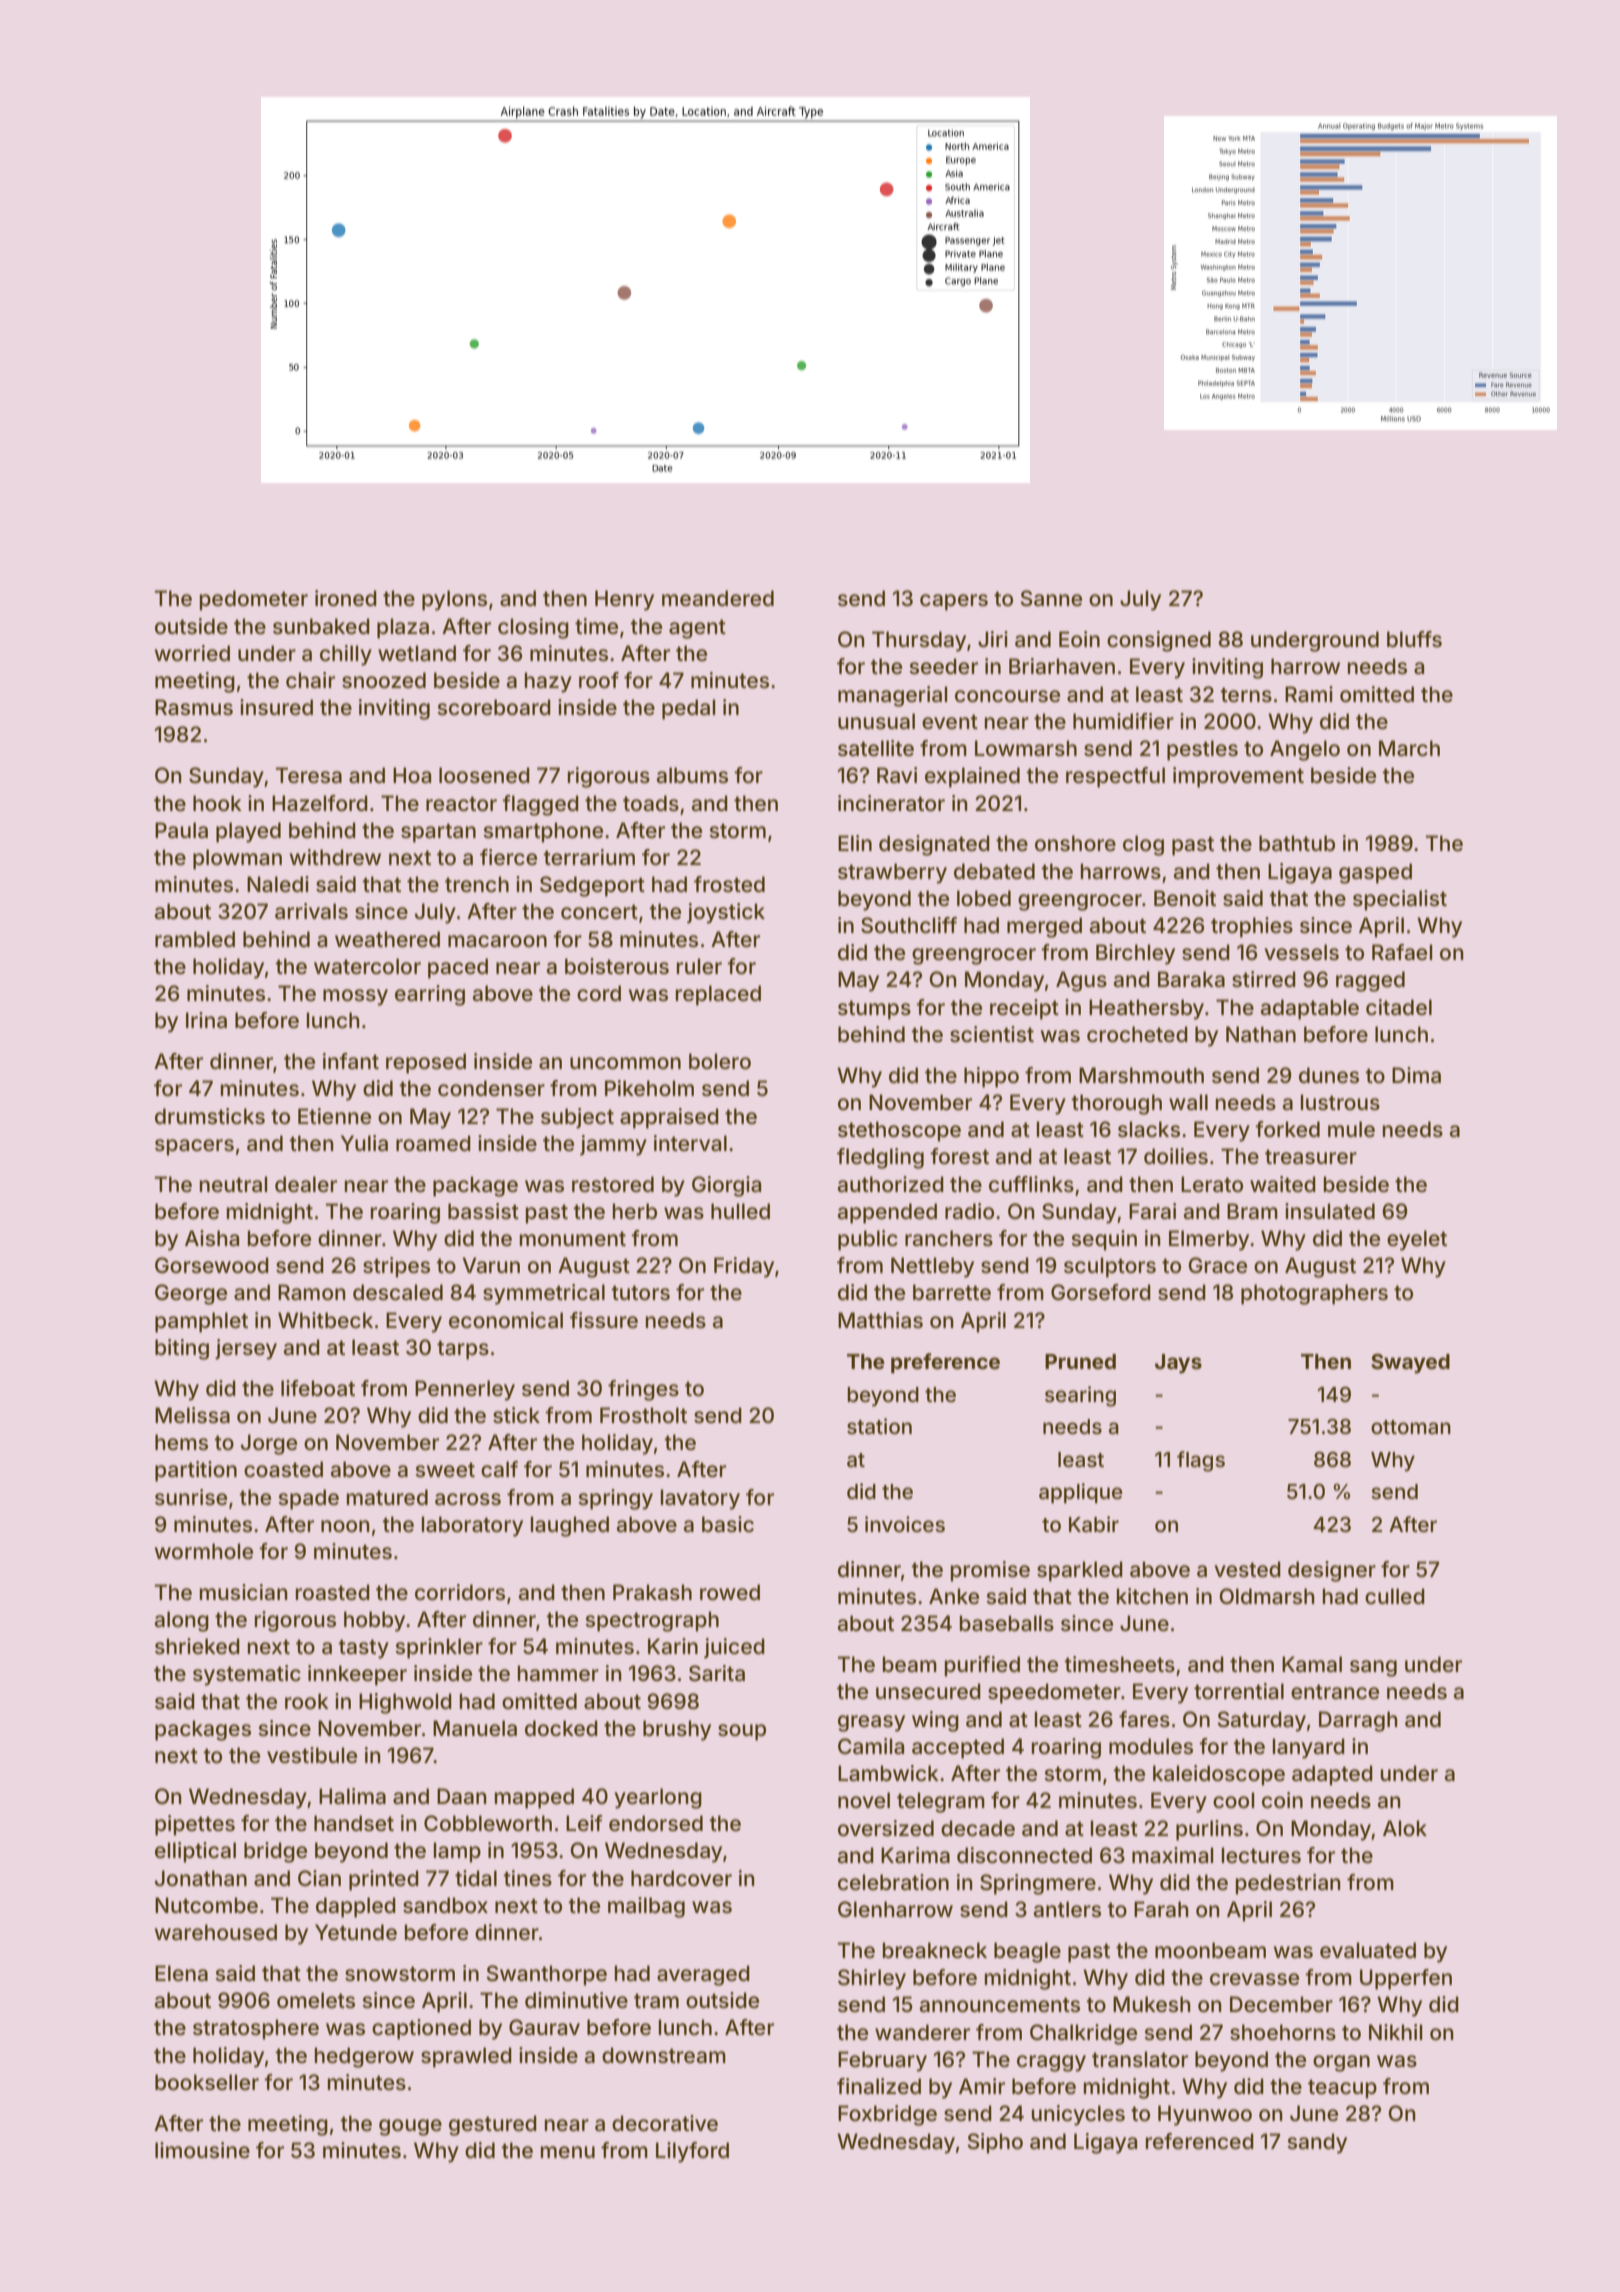 The image size is (1620, 2292). I want to click on Upperfen, so click(1406, 1979).
